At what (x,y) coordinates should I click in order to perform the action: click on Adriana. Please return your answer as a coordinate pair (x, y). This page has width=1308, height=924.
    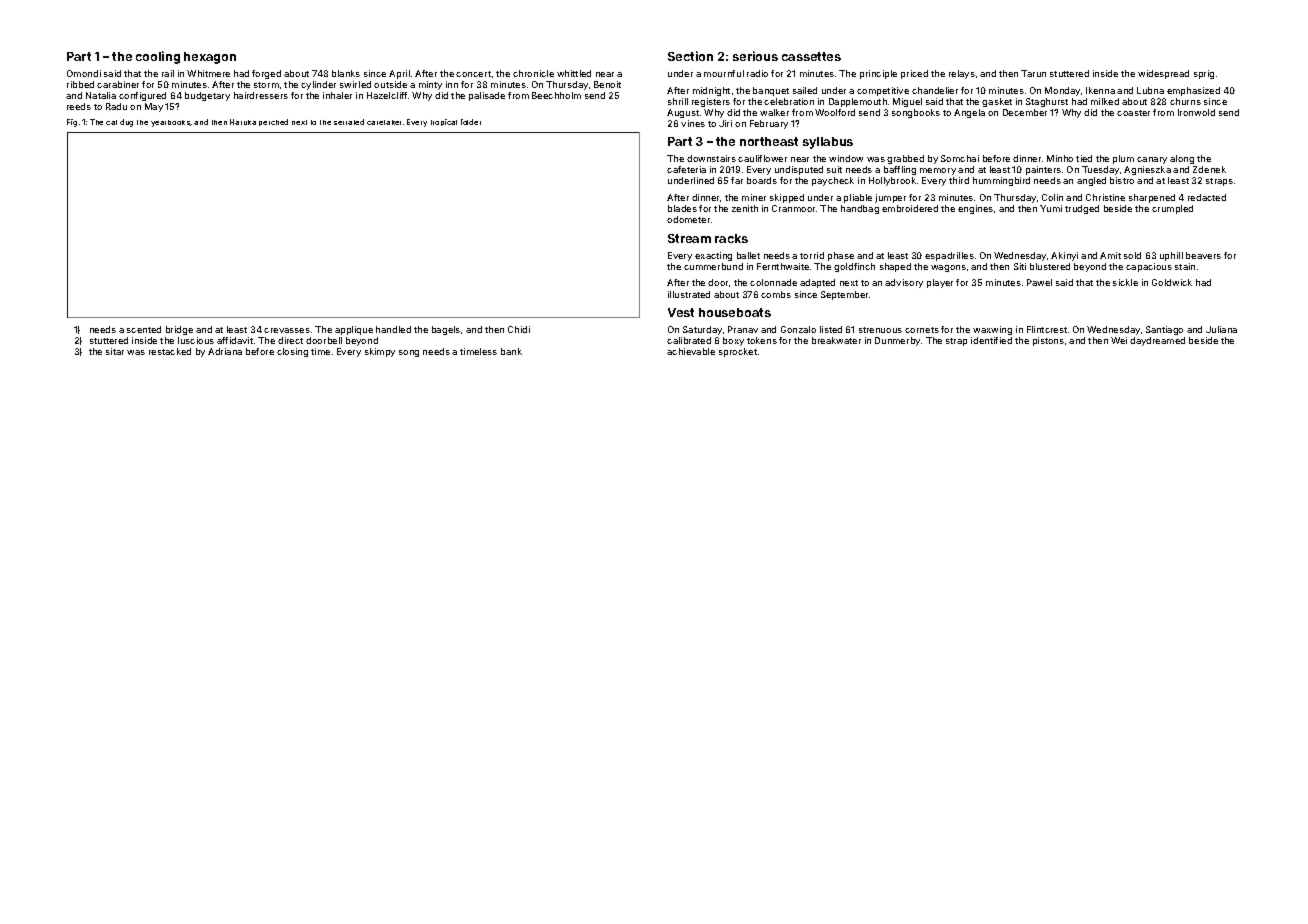
    Looking at the image, I should click on (225, 351).
